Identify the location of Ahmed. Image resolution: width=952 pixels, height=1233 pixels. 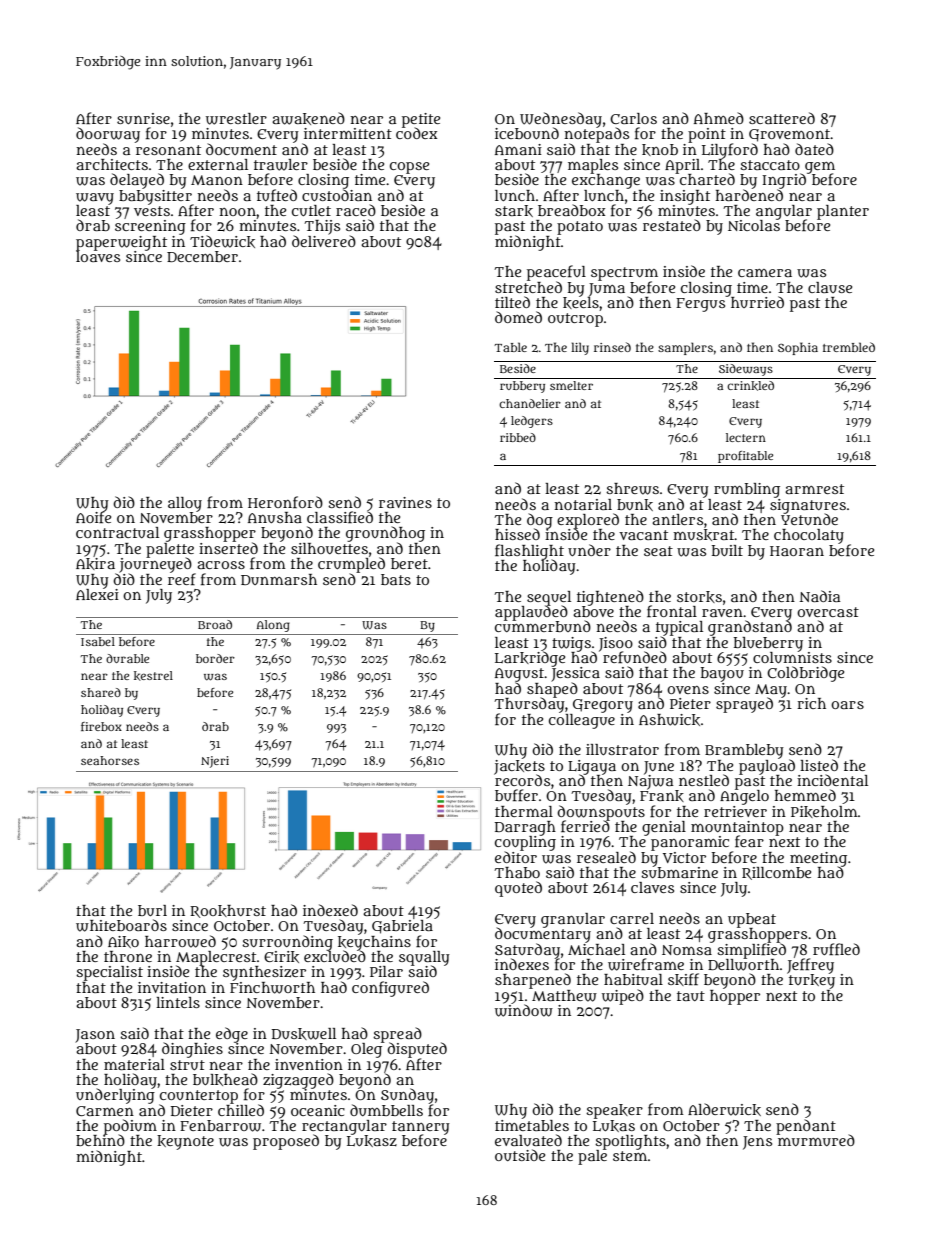
(719, 118).
